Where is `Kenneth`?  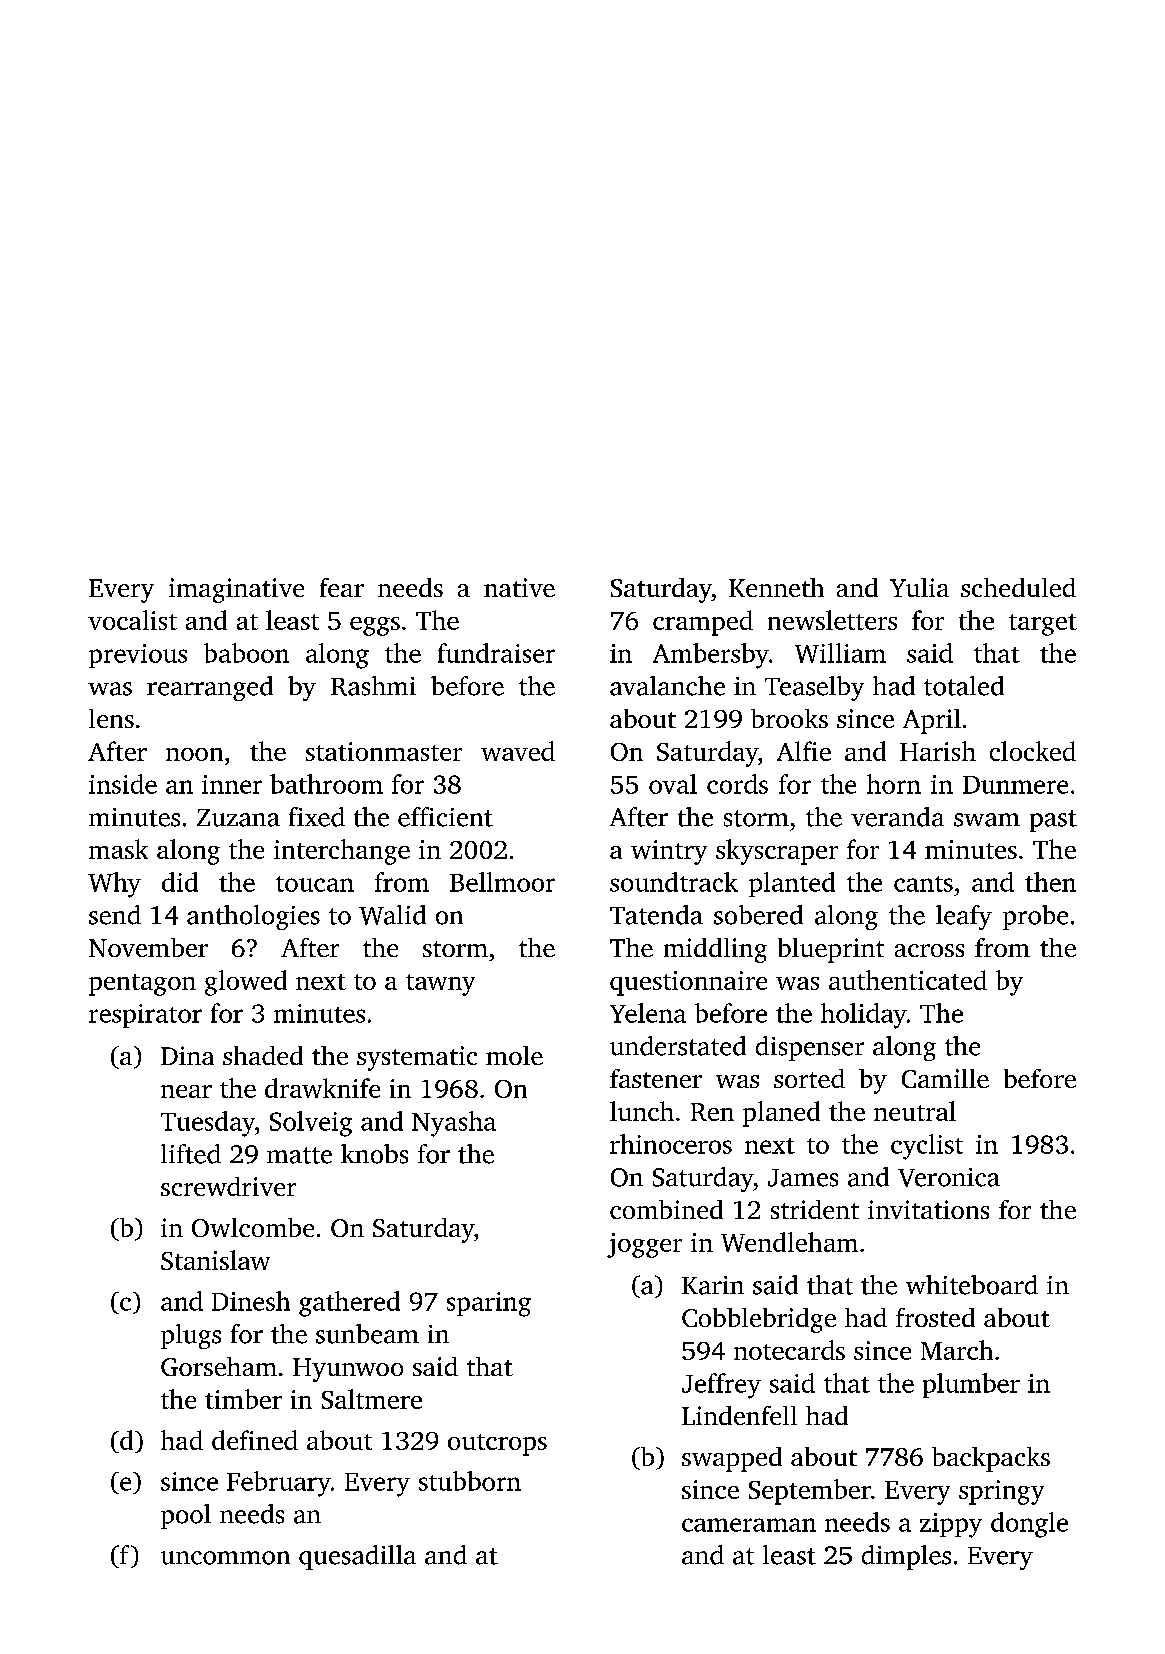
Kenneth is located at coordinates (776, 587).
